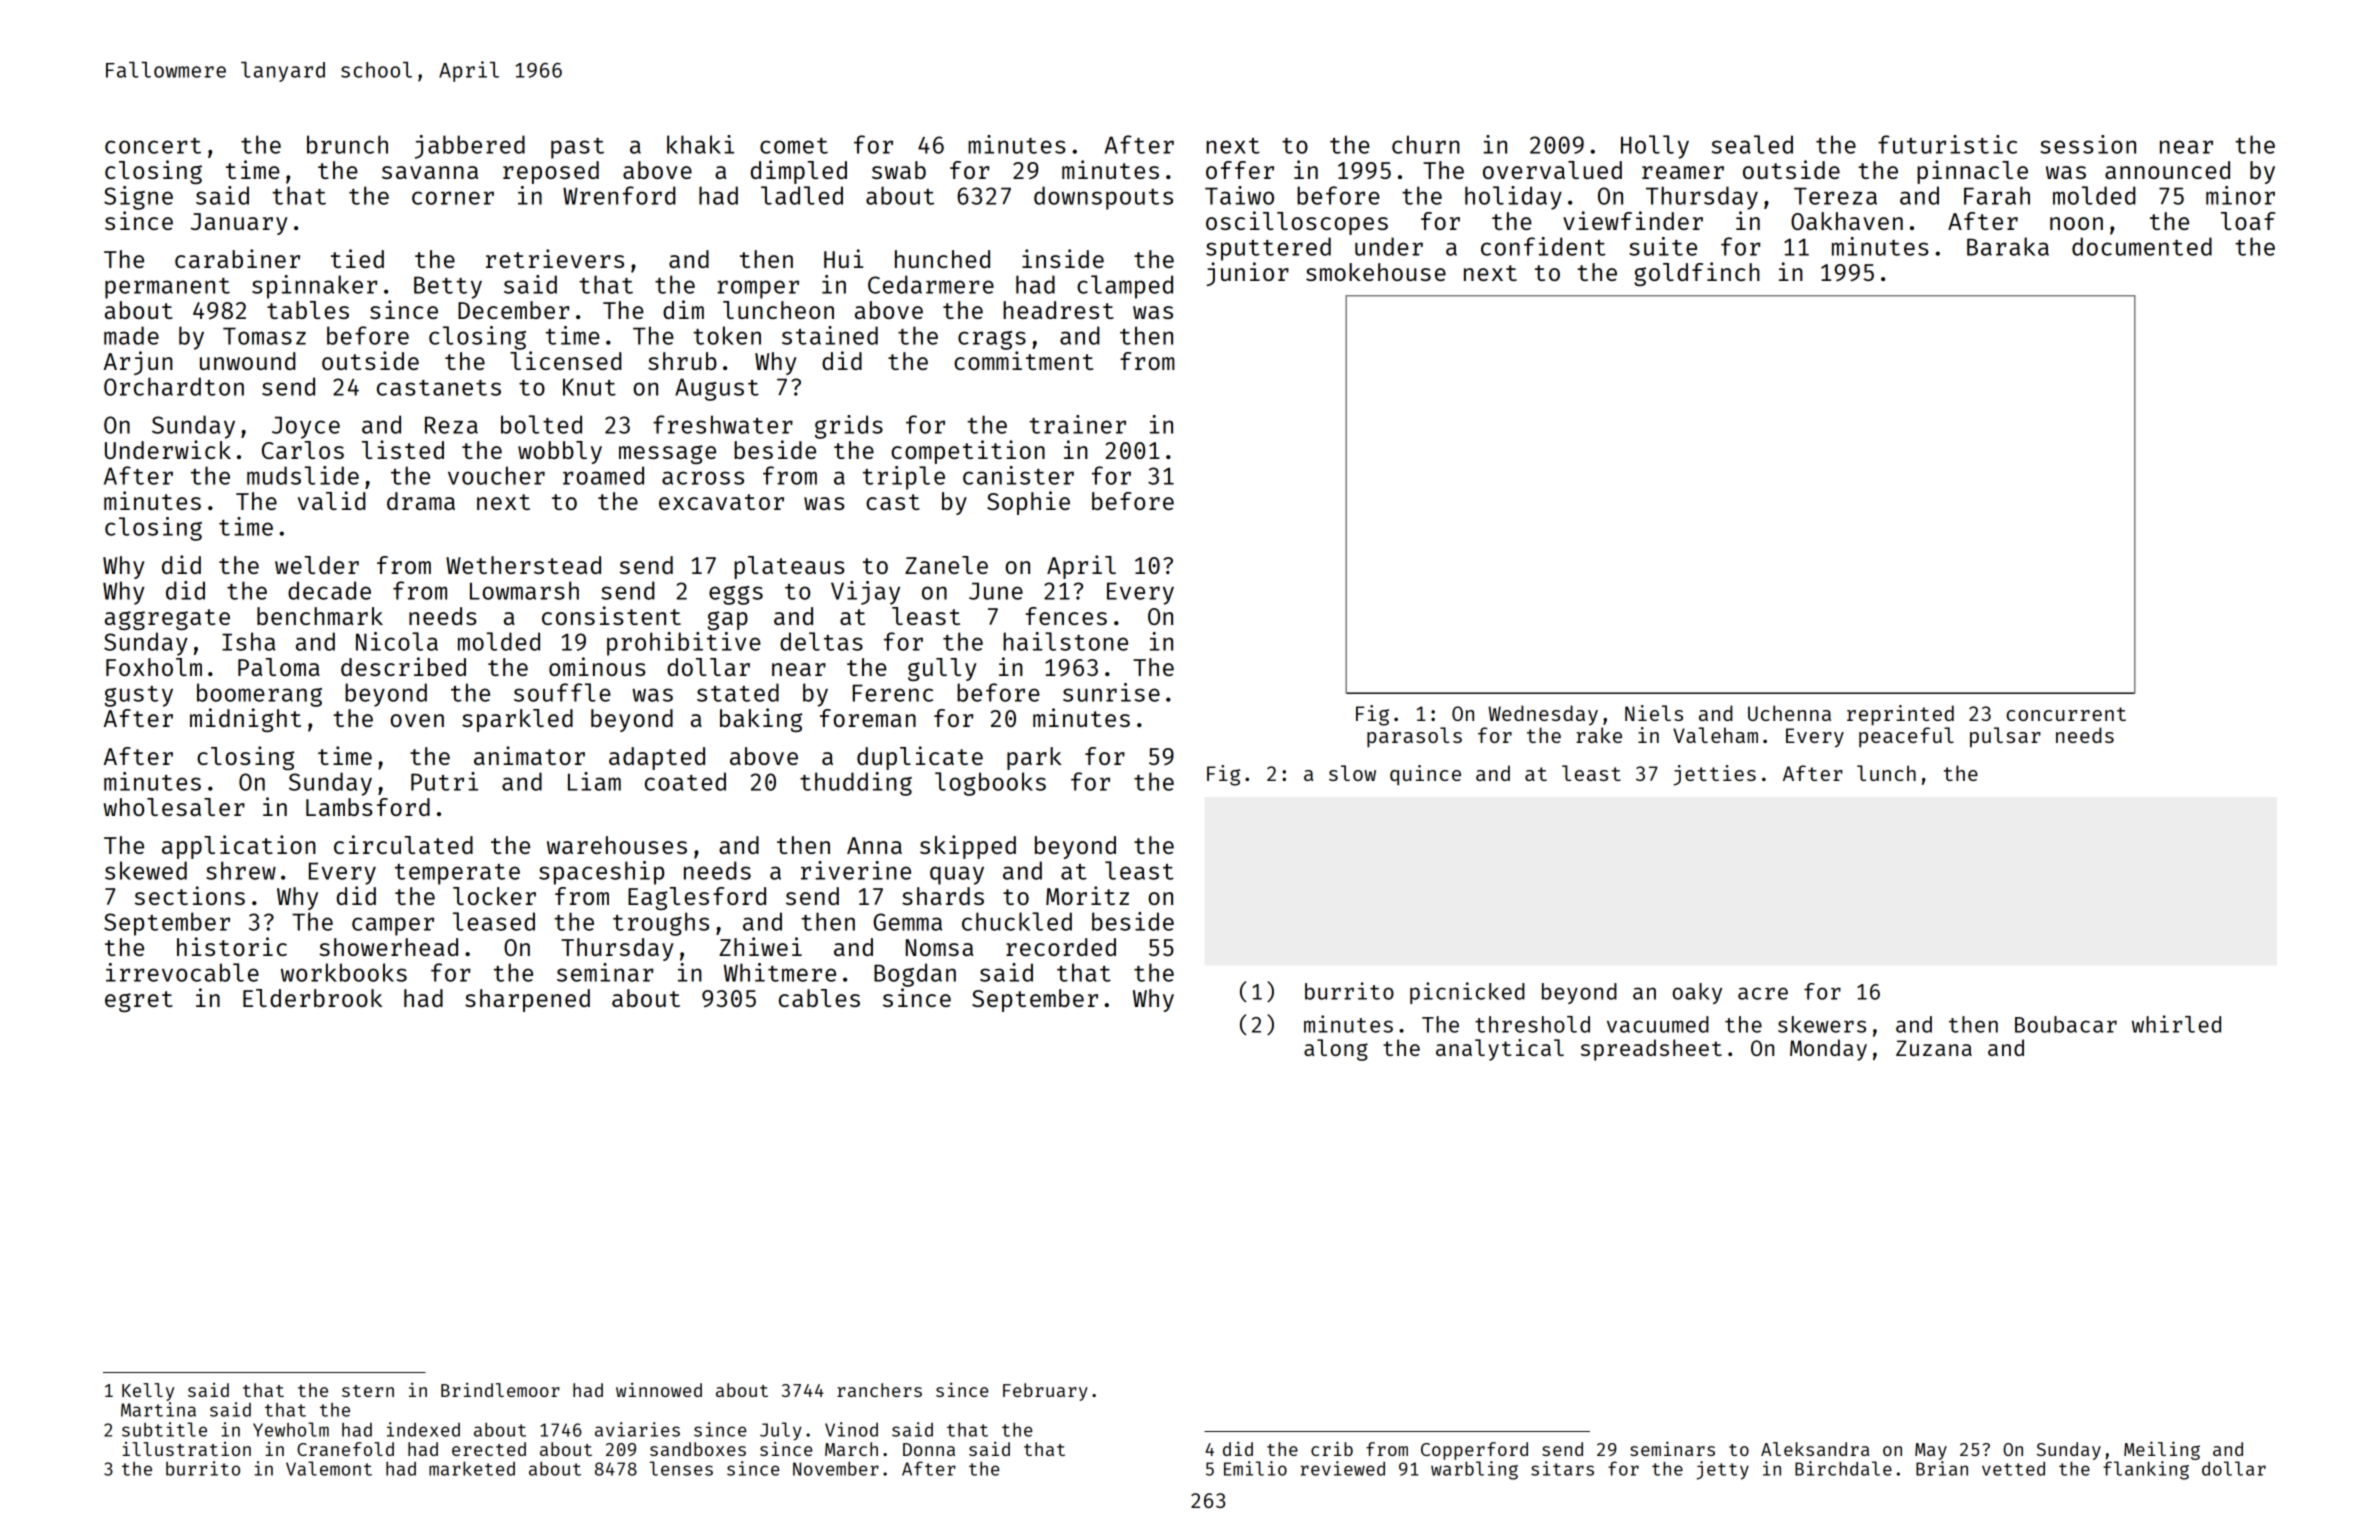  I want to click on trainer, so click(1077, 424).
